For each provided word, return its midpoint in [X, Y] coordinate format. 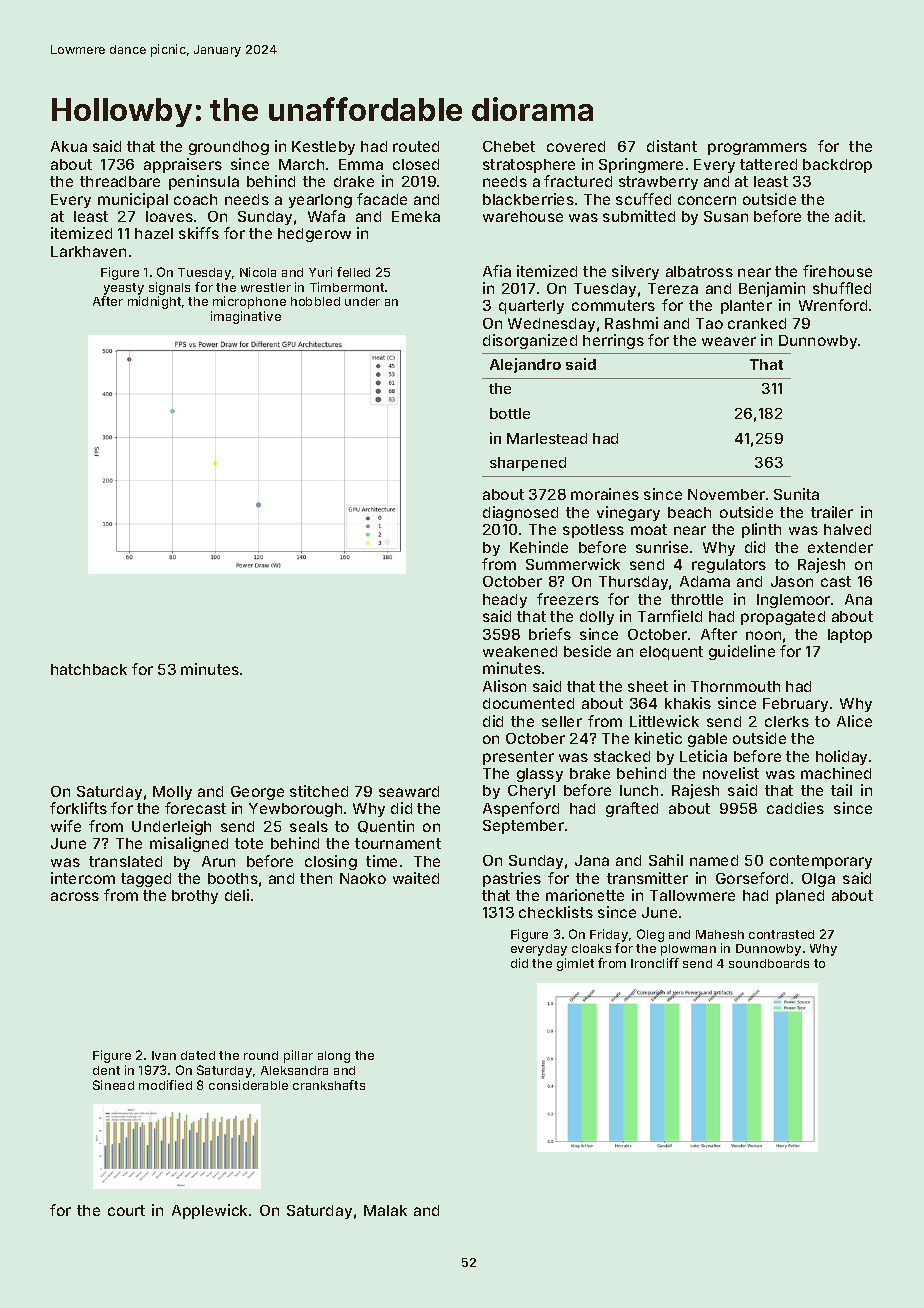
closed [416, 164]
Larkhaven [88, 251]
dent [106, 1070]
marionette [585, 895]
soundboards [769, 963]
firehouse [837, 271]
